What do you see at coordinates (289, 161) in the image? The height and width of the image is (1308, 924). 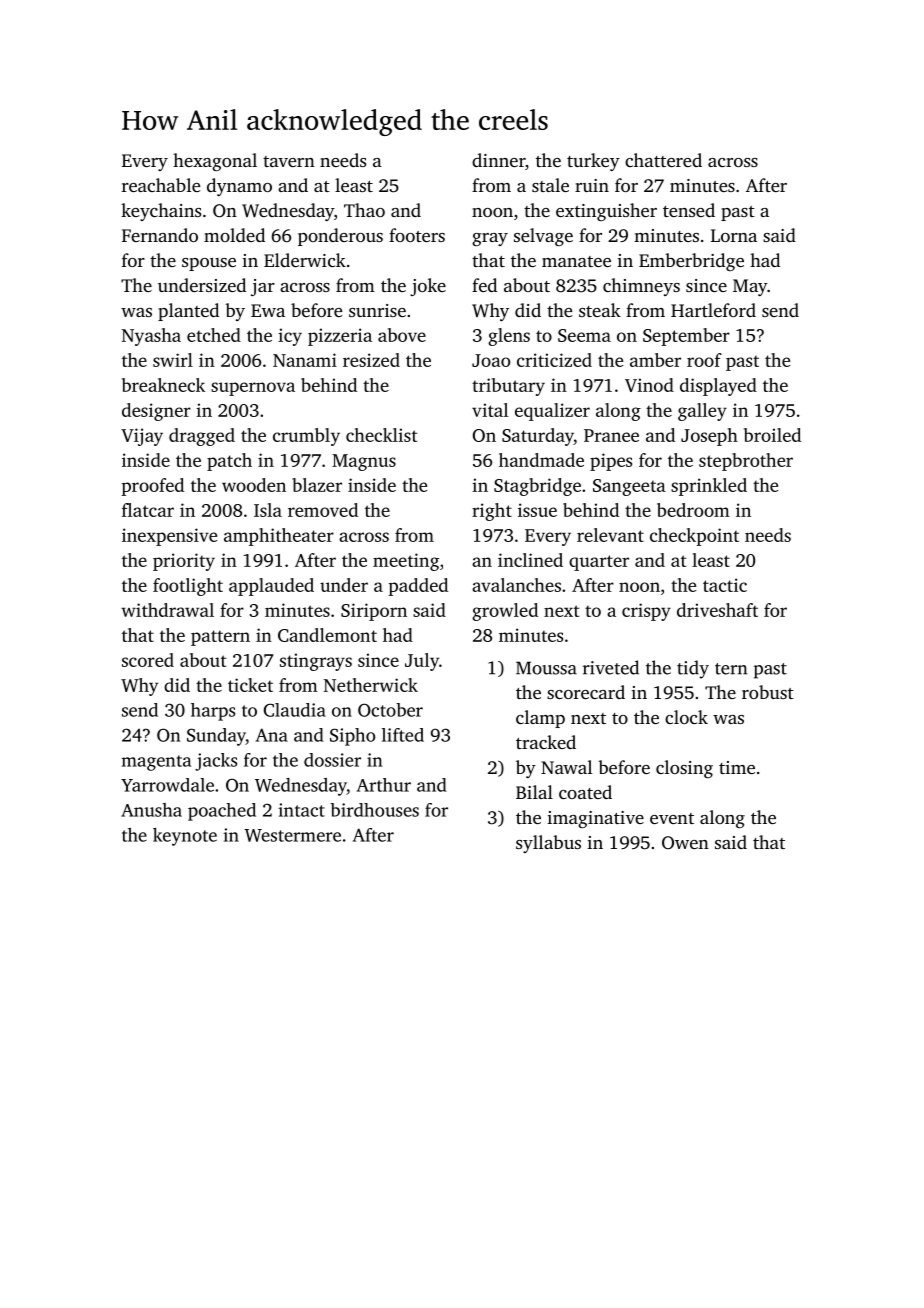 I see `tavern` at bounding box center [289, 161].
